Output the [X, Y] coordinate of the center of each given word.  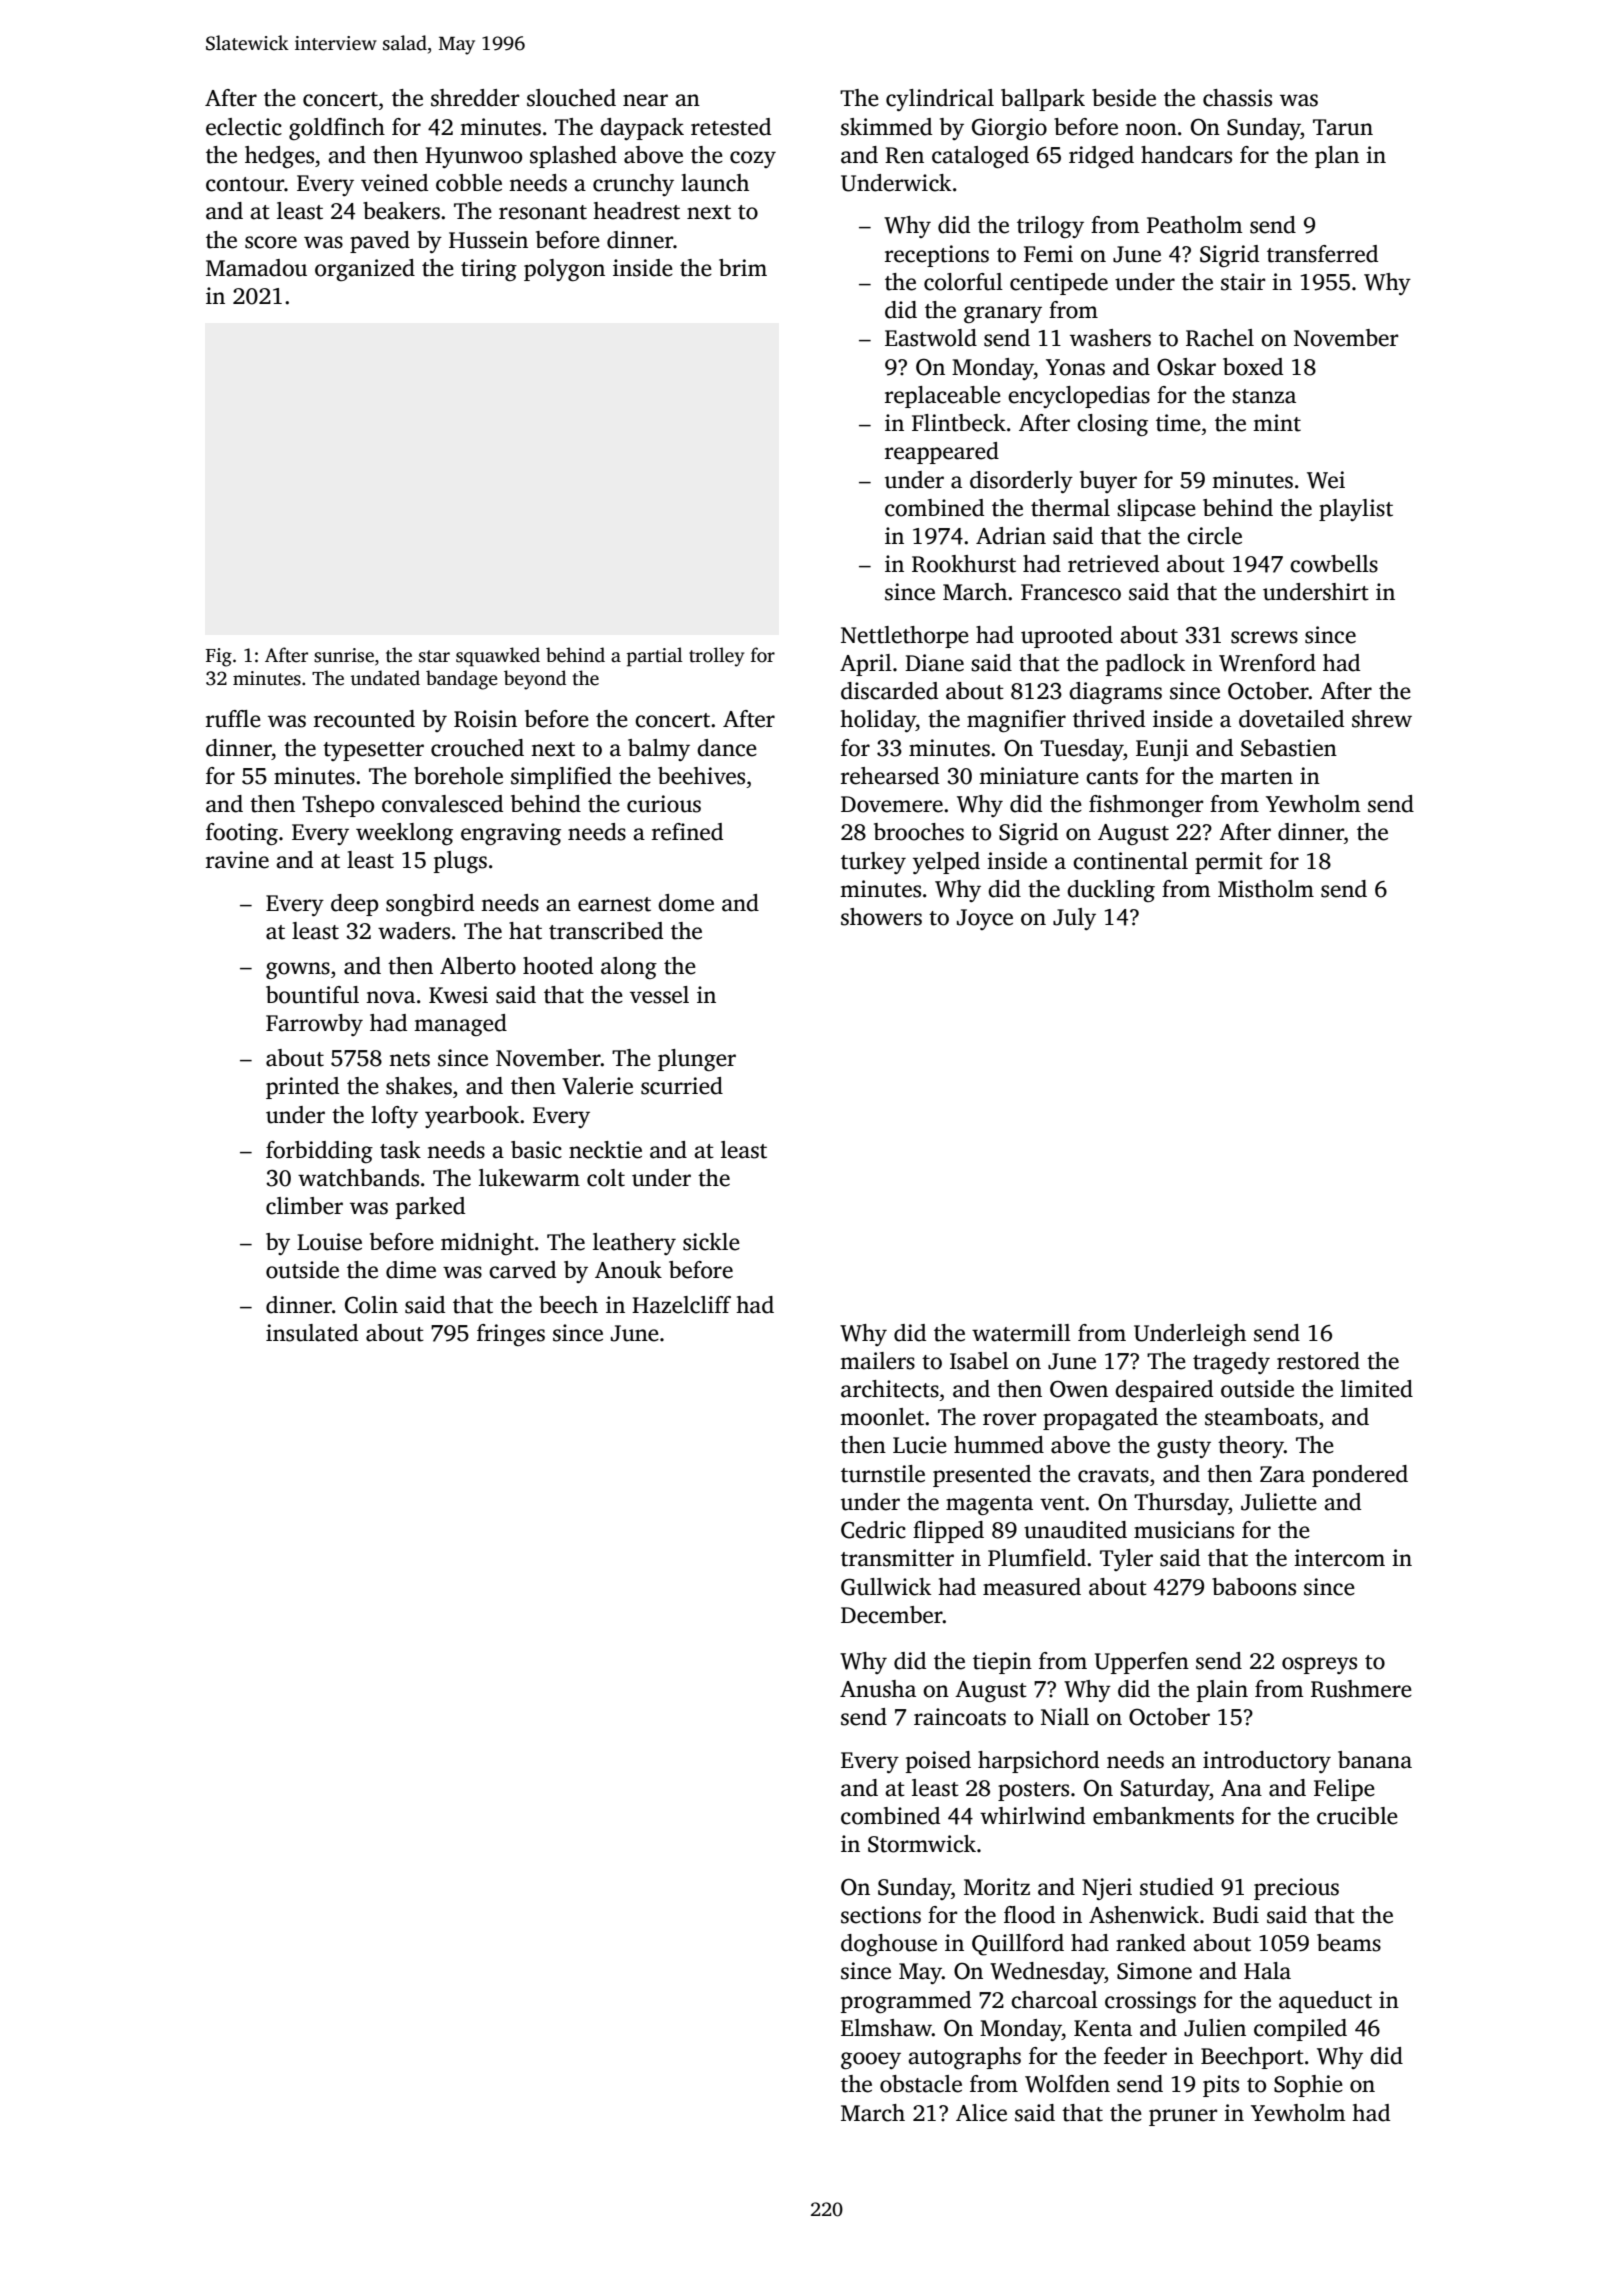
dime [411, 1270]
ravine [237, 860]
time [1178, 423]
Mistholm [1266, 889]
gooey [871, 2061]
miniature [1029, 776]
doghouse [889, 1945]
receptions [937, 256]
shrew [1382, 719]
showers [881, 917]
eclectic [244, 127]
